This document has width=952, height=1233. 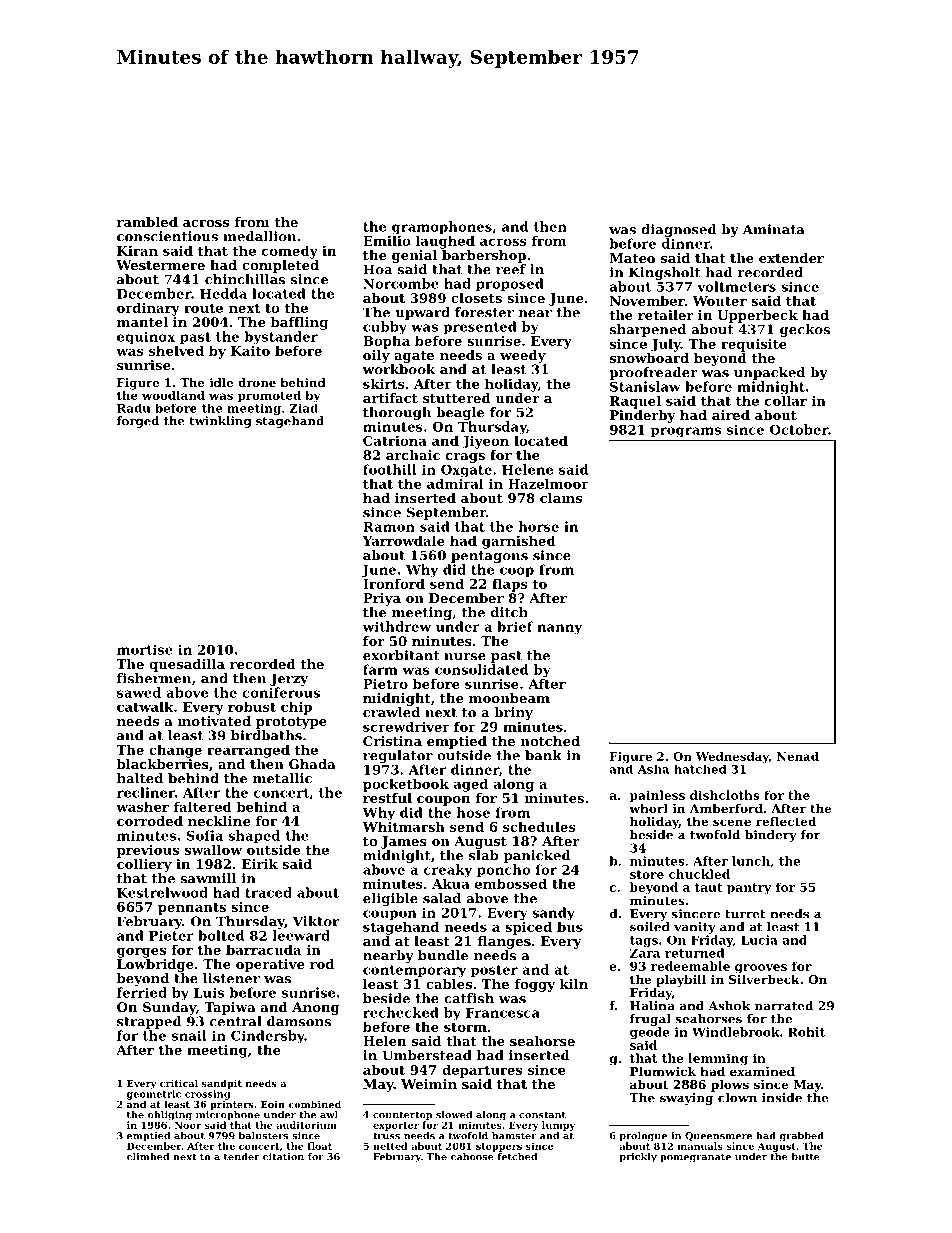 I want to click on shaped, so click(x=254, y=836).
